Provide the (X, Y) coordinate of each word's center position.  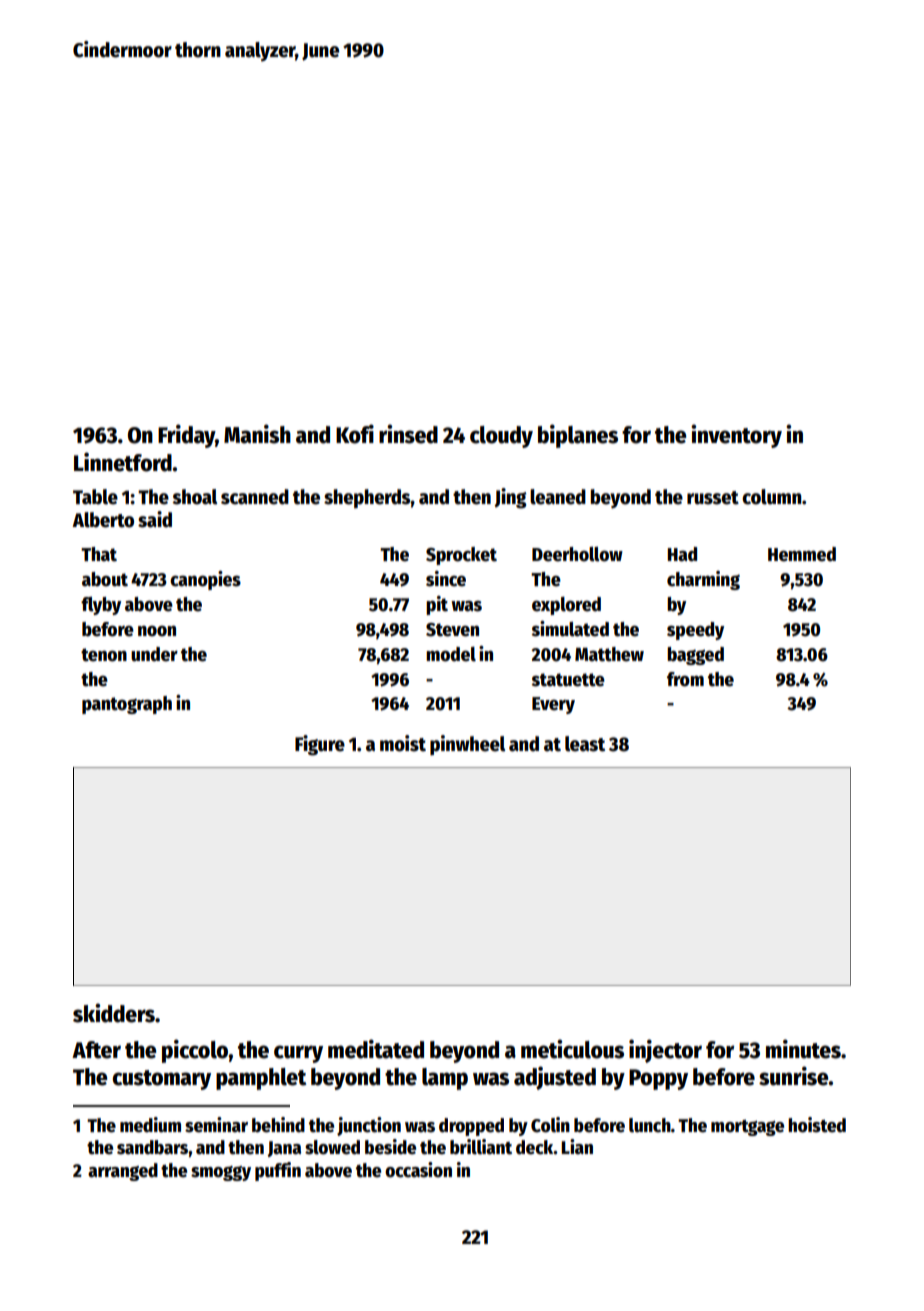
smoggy (221, 1173)
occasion (418, 1170)
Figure (320, 745)
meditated (376, 1049)
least (585, 744)
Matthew (609, 654)
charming (703, 580)
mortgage (747, 1128)
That (99, 554)
